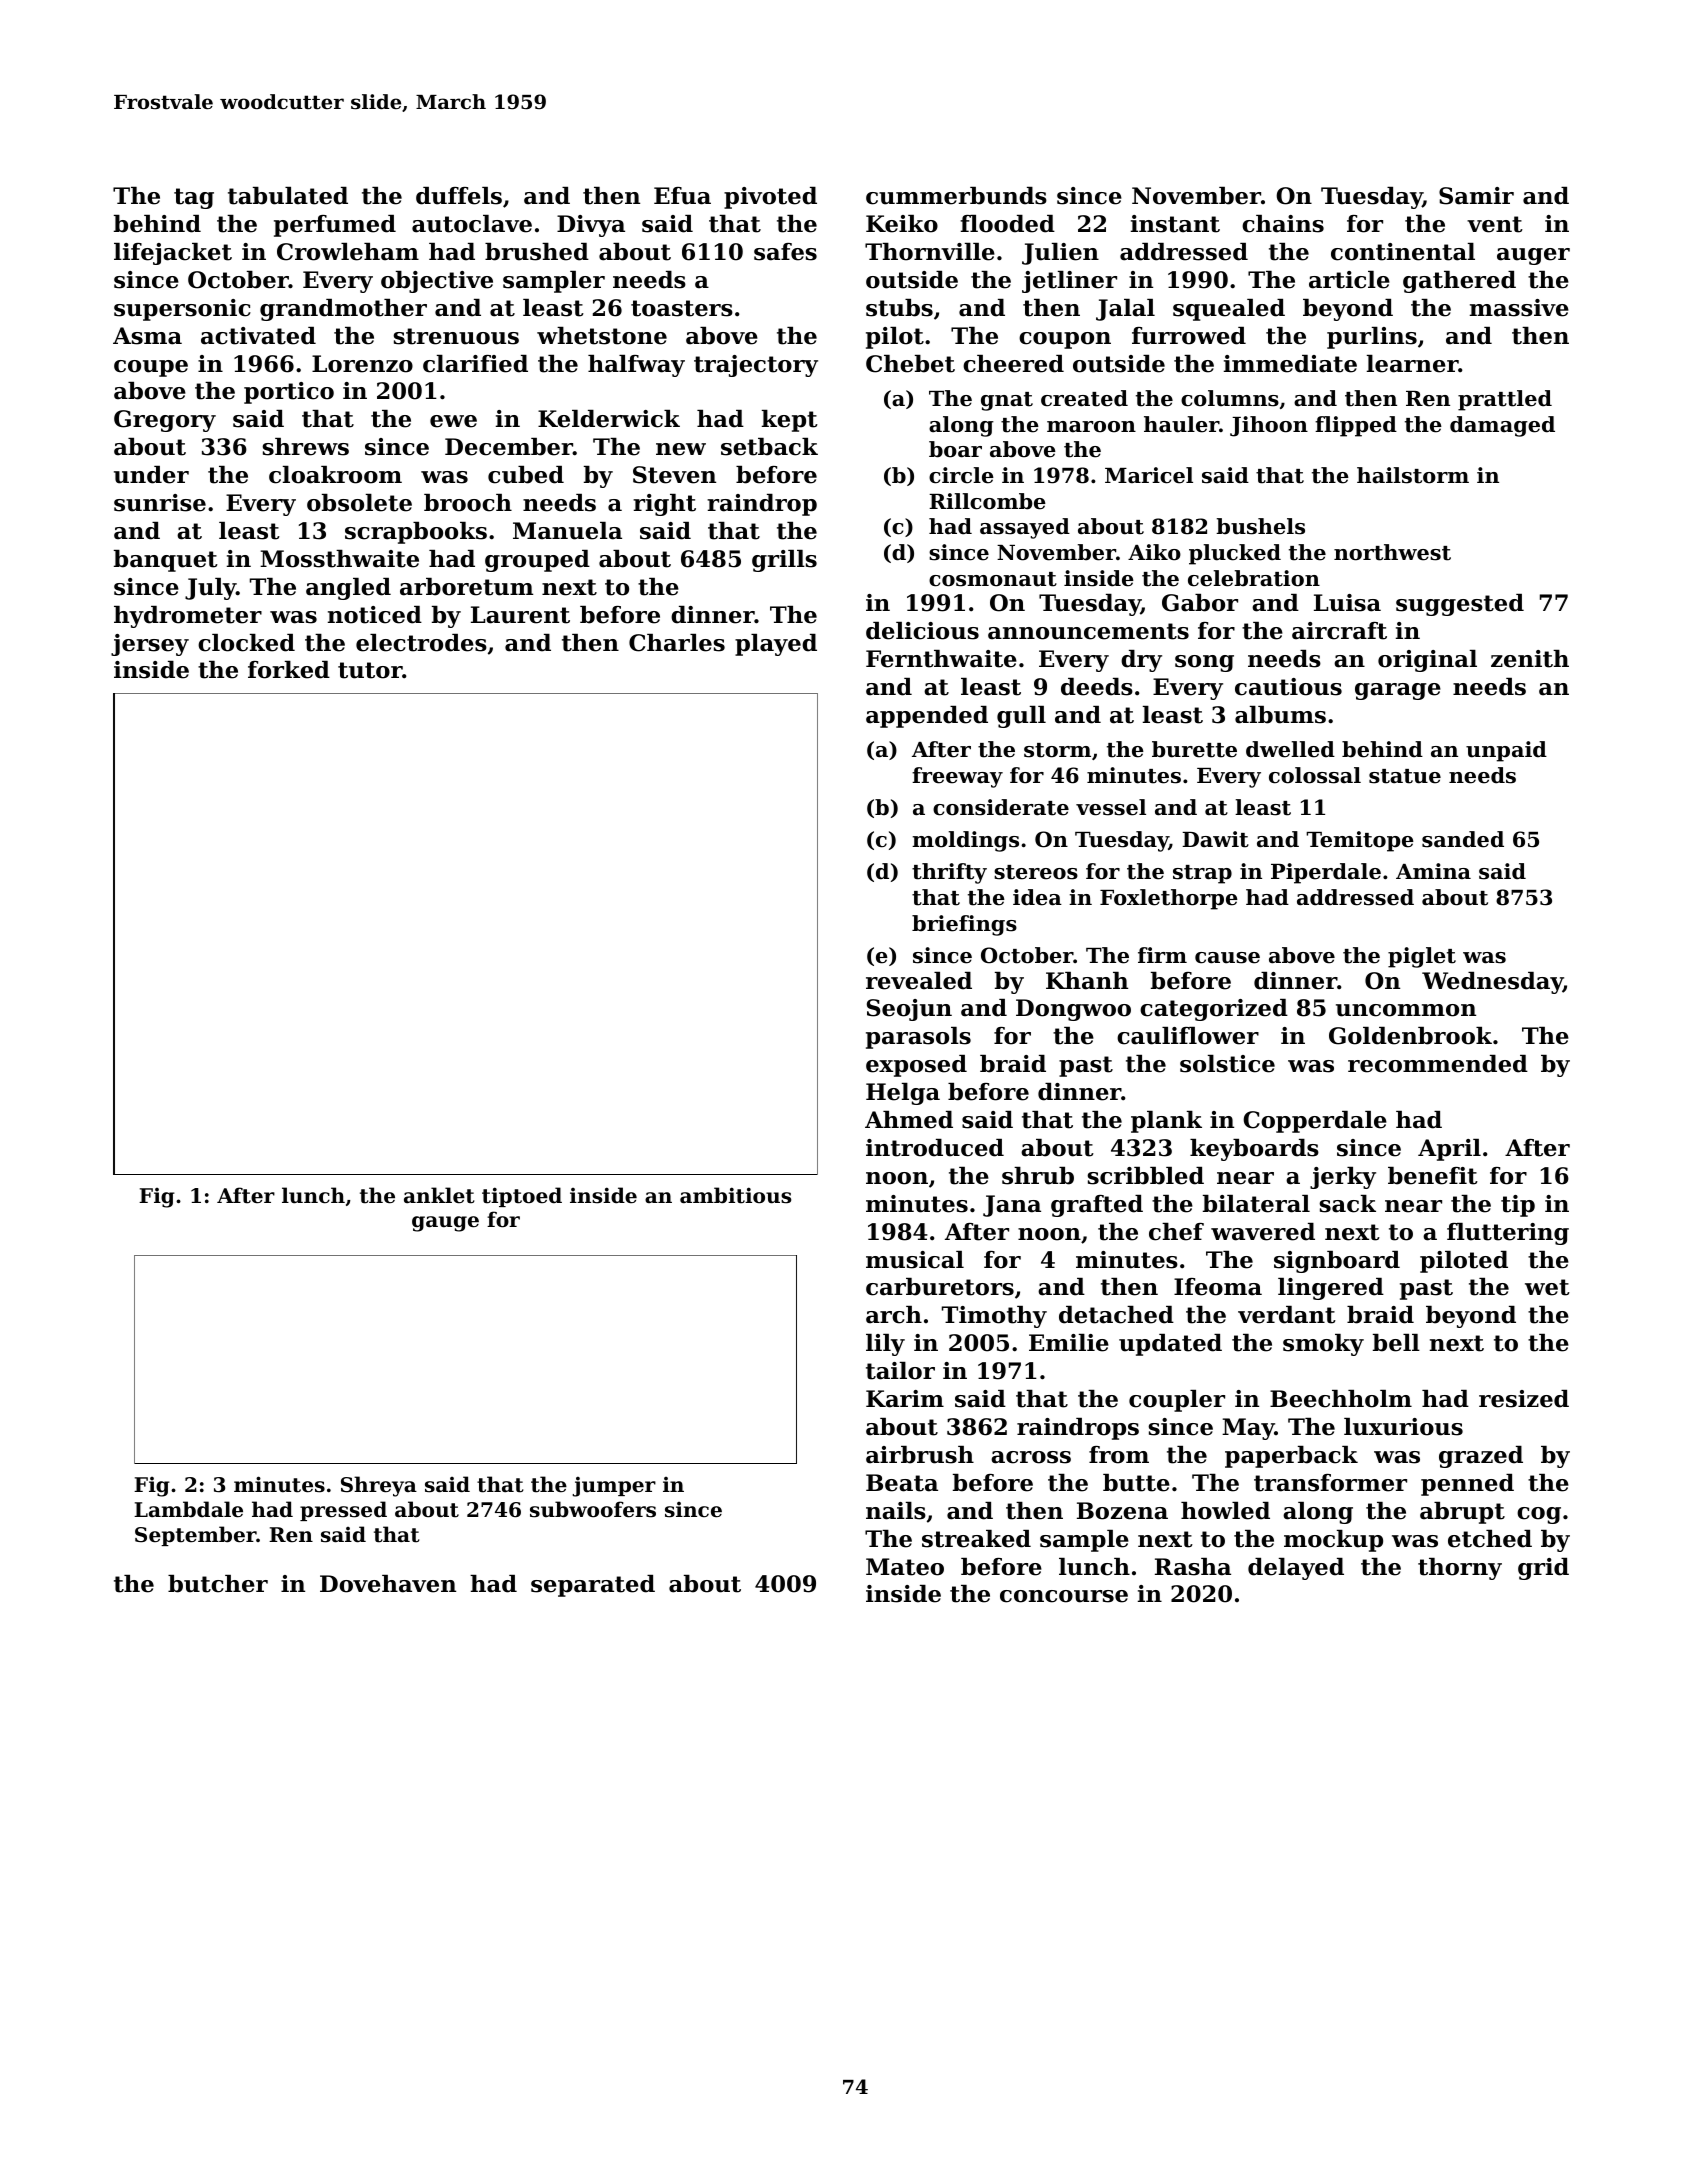 This document has width=1683, height=2178. What do you see at coordinates (194, 198) in the document?
I see `tag` at bounding box center [194, 198].
